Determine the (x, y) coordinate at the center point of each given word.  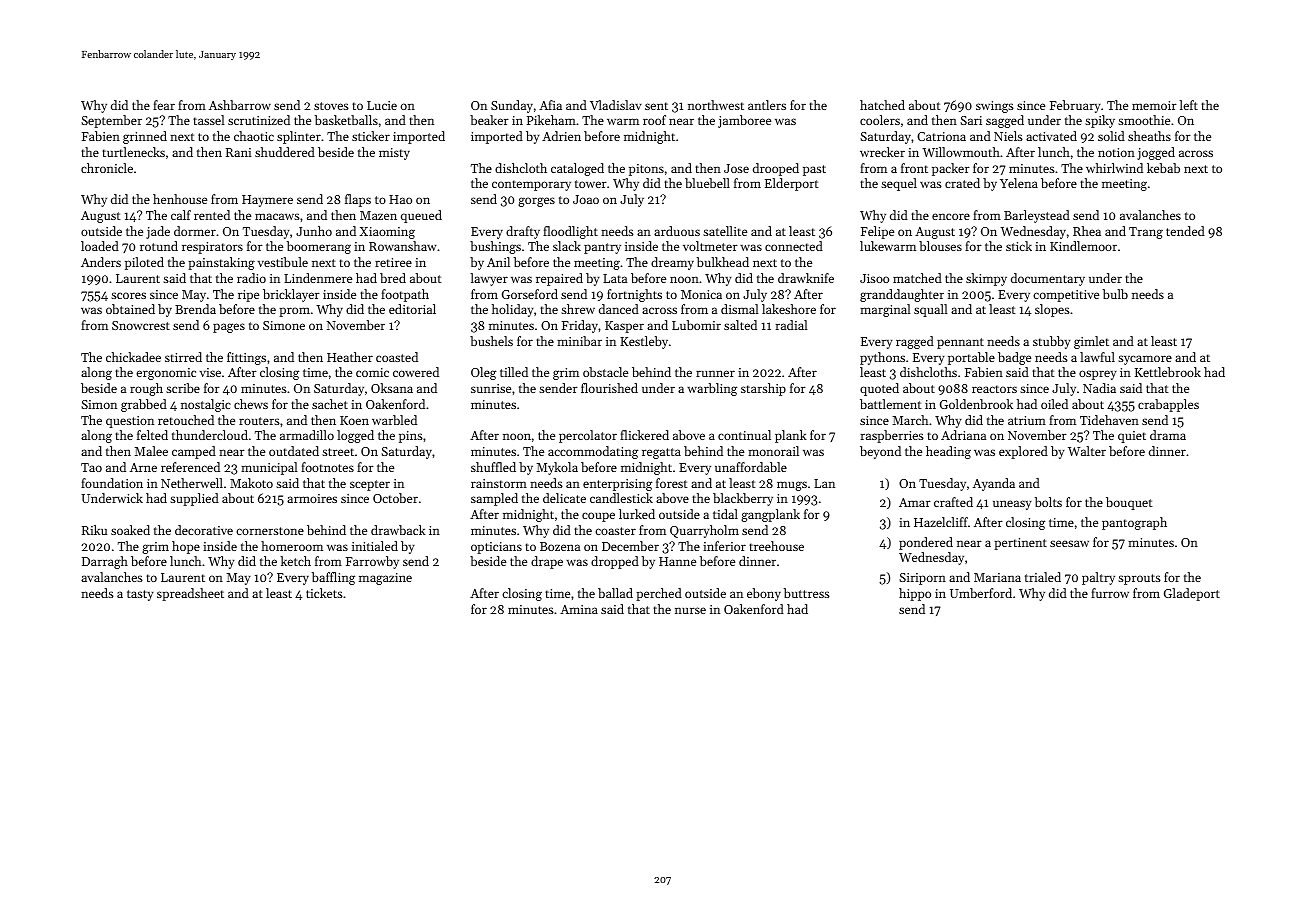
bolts (1048, 502)
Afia (550, 105)
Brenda (195, 309)
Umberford (981, 593)
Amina (579, 609)
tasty (140, 595)
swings (995, 107)
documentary (1048, 279)
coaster (615, 531)
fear (164, 105)
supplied (194, 499)
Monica (701, 294)
